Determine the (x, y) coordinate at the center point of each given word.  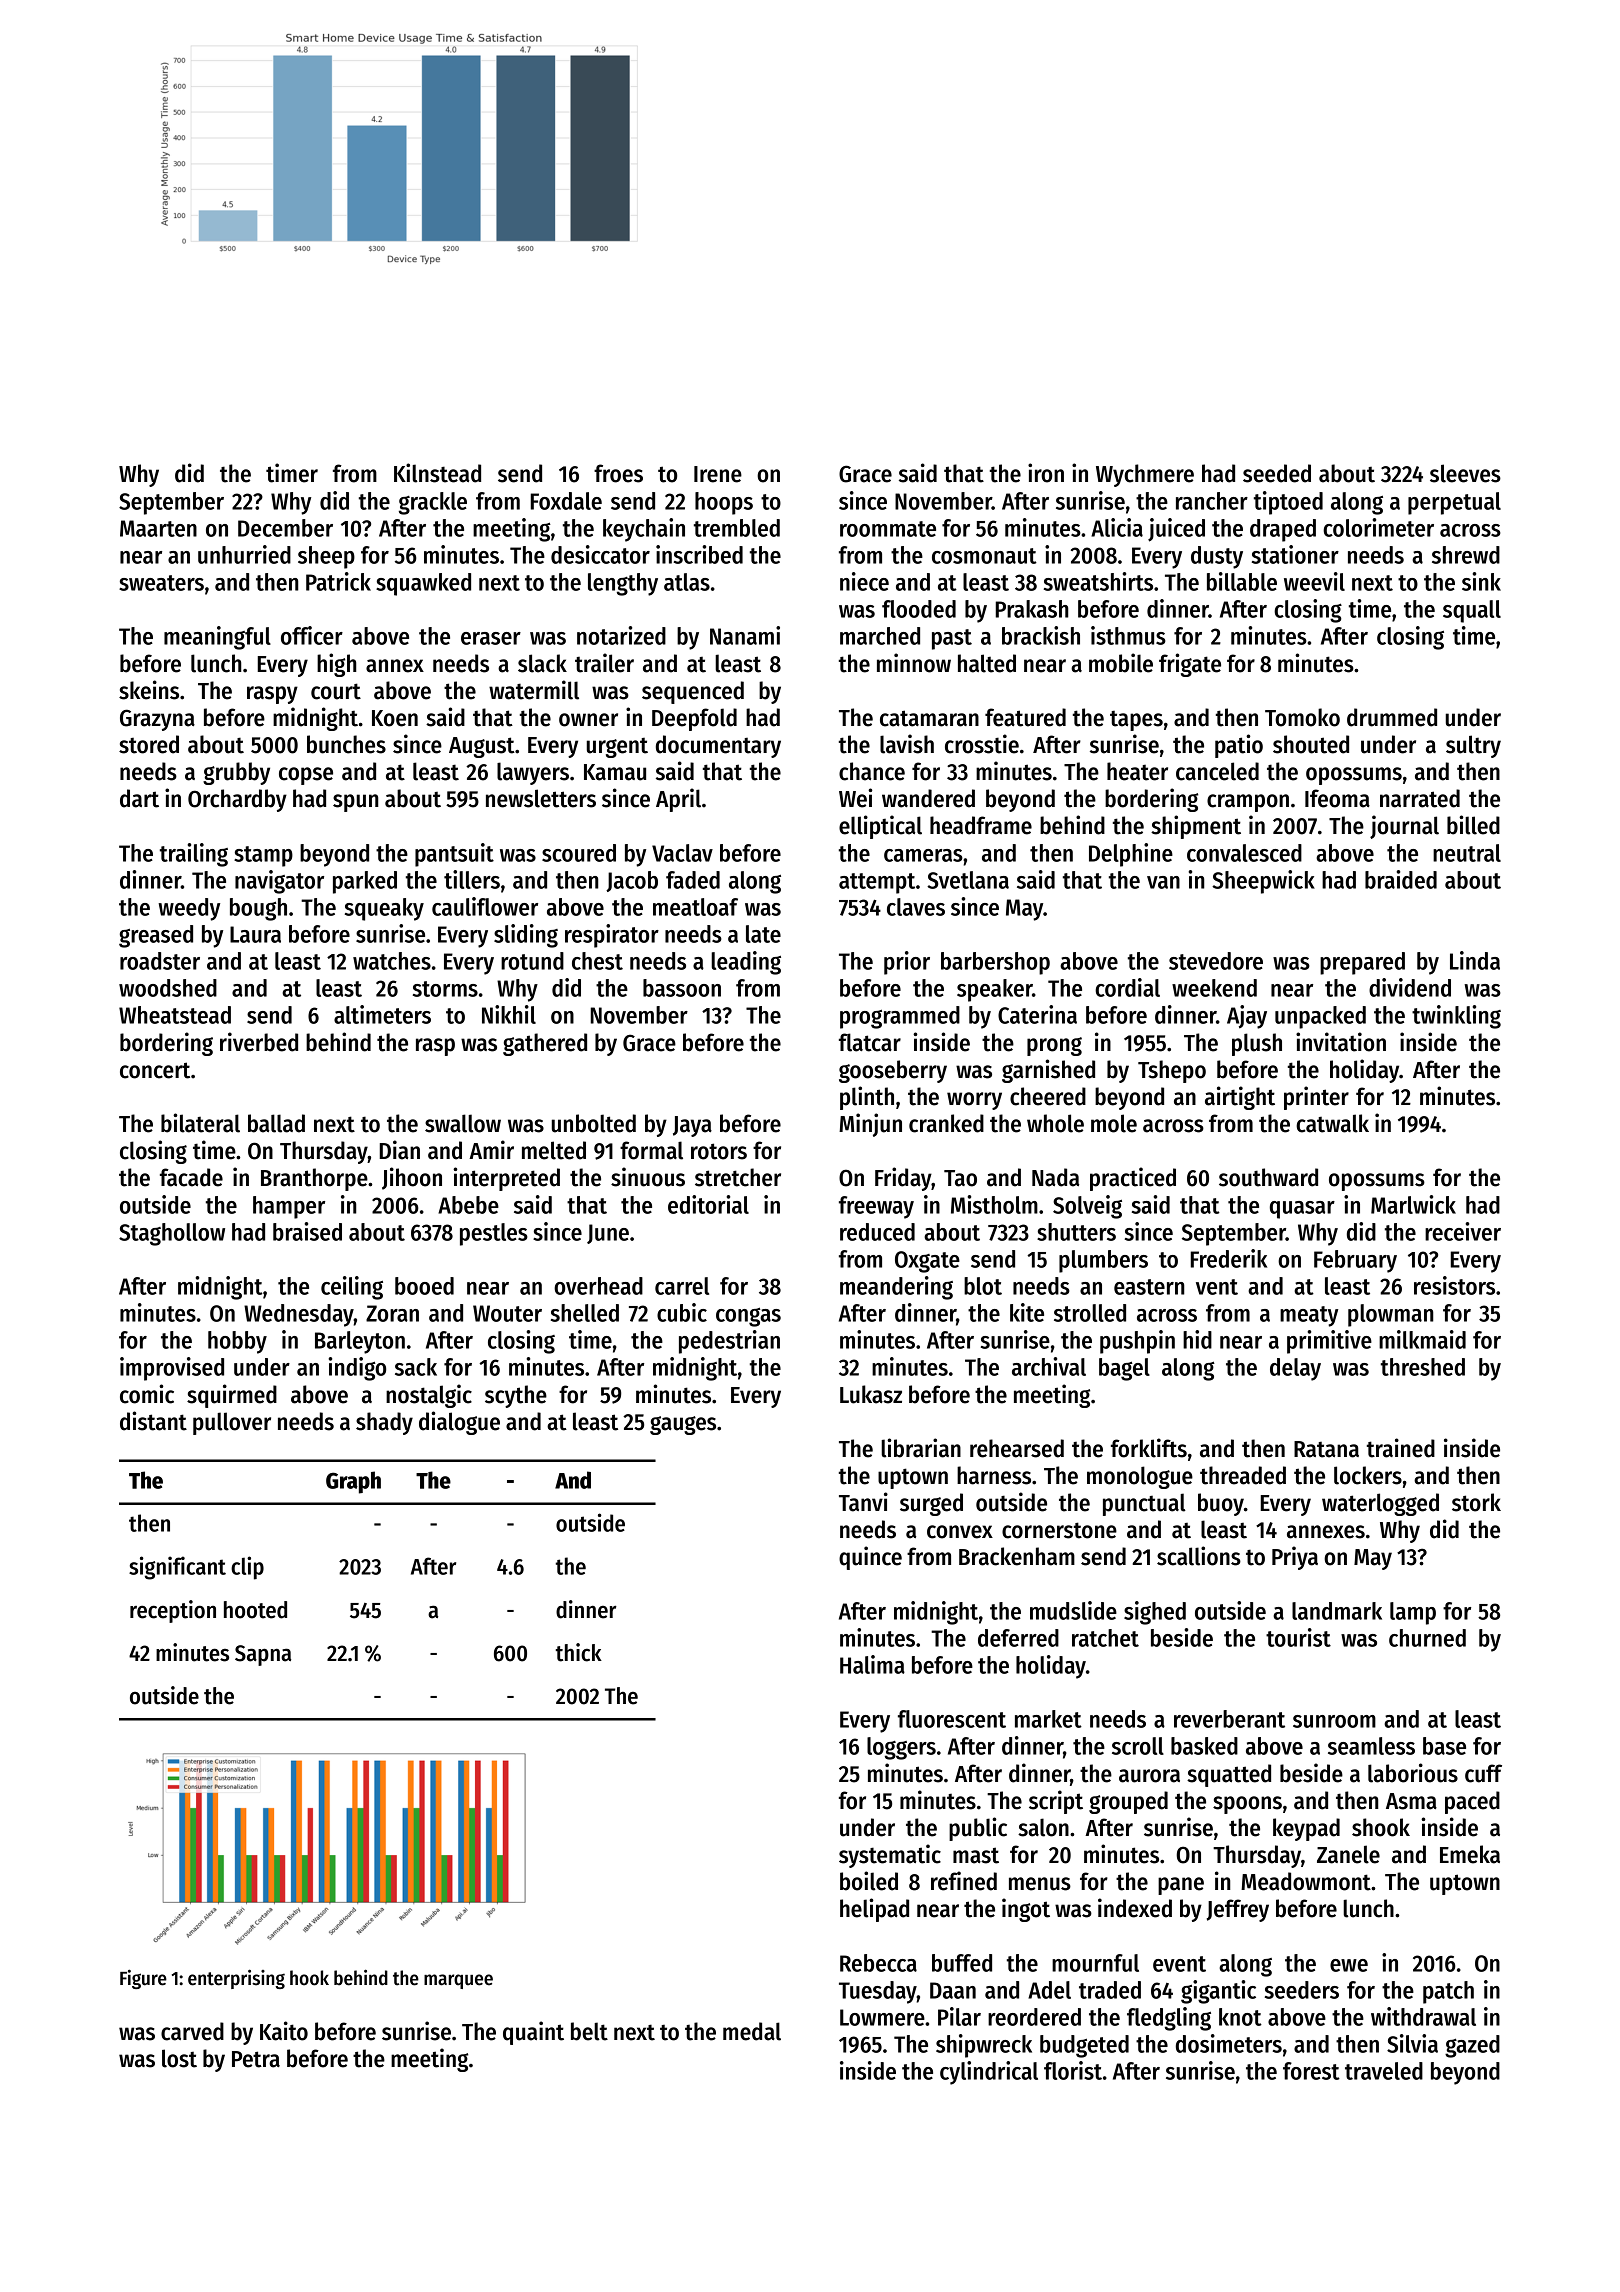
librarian (921, 1448)
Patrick (338, 581)
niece (864, 581)
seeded (1277, 473)
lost (179, 2058)
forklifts (1149, 1448)
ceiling (352, 1288)
